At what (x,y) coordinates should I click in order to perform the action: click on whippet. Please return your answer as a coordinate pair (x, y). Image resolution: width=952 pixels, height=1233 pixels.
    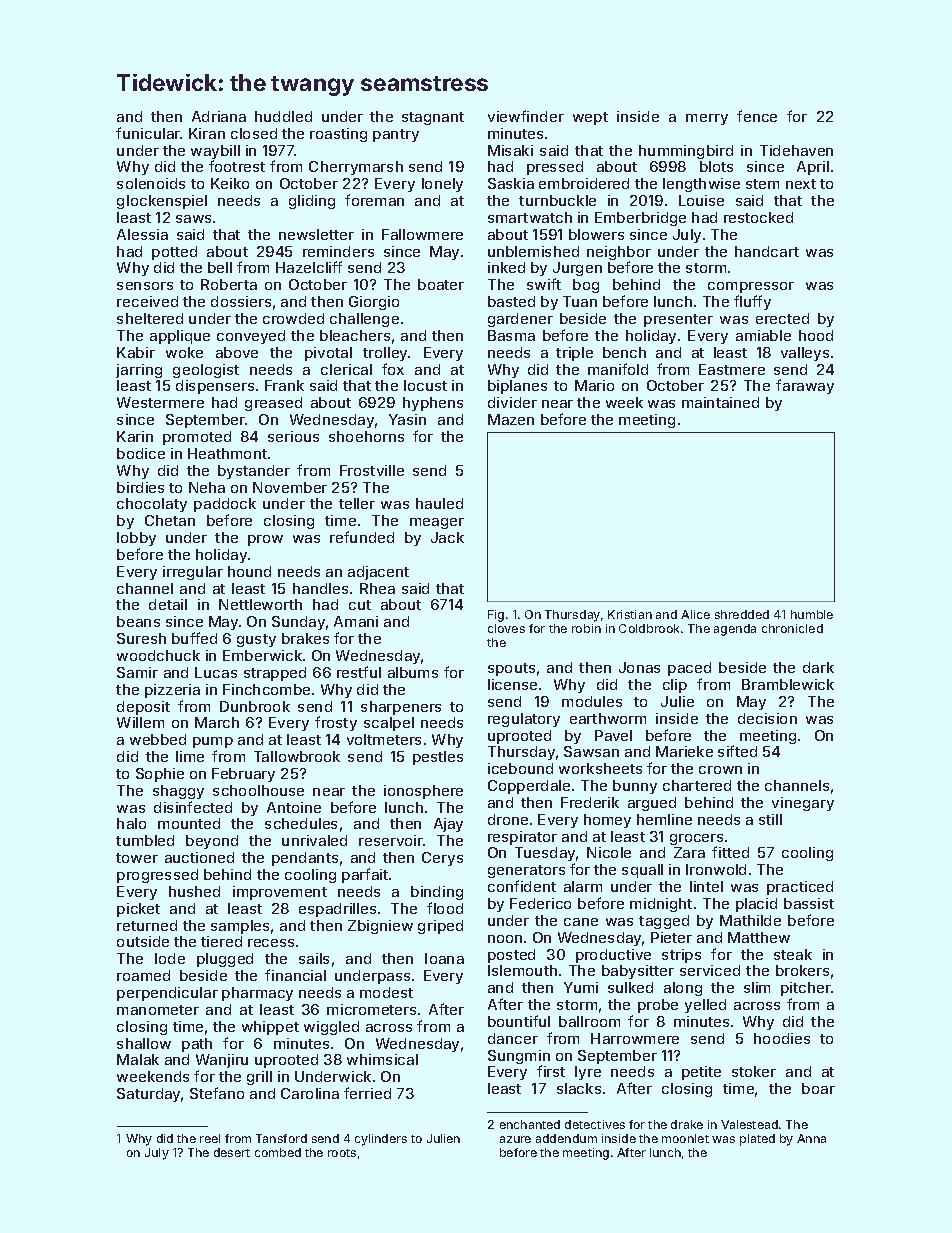
    Looking at the image, I should click on (270, 1028).
